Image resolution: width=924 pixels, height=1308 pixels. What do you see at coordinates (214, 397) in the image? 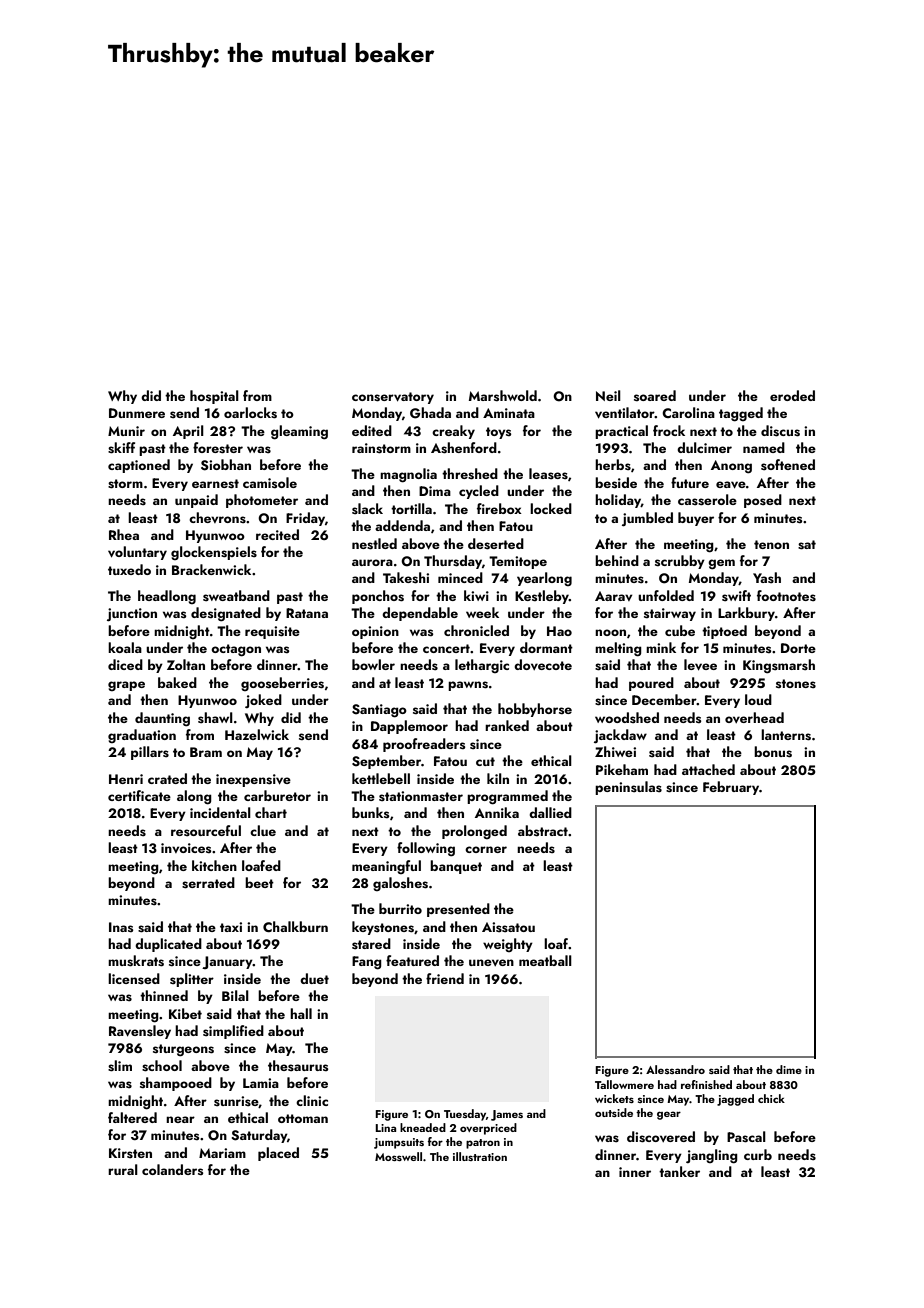
I see `hospital` at bounding box center [214, 397].
